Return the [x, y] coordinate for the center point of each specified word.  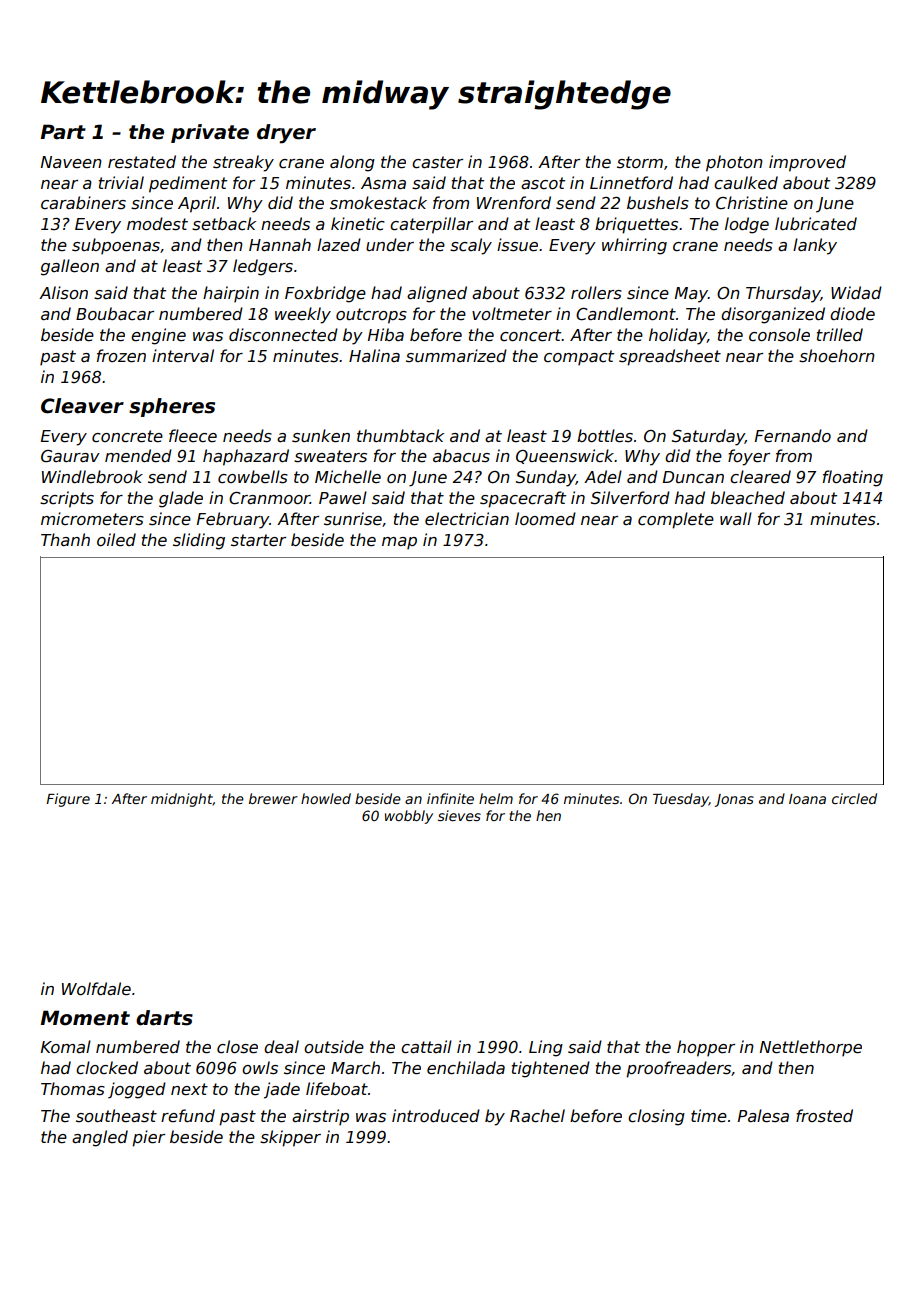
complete [676, 520]
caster [437, 162]
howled [326, 798]
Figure [68, 800]
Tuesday [681, 800]
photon [734, 163]
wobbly [409, 817]
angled [100, 1138]
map [399, 543]
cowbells [253, 477]
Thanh [65, 539]
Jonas [734, 800]
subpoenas [116, 246]
